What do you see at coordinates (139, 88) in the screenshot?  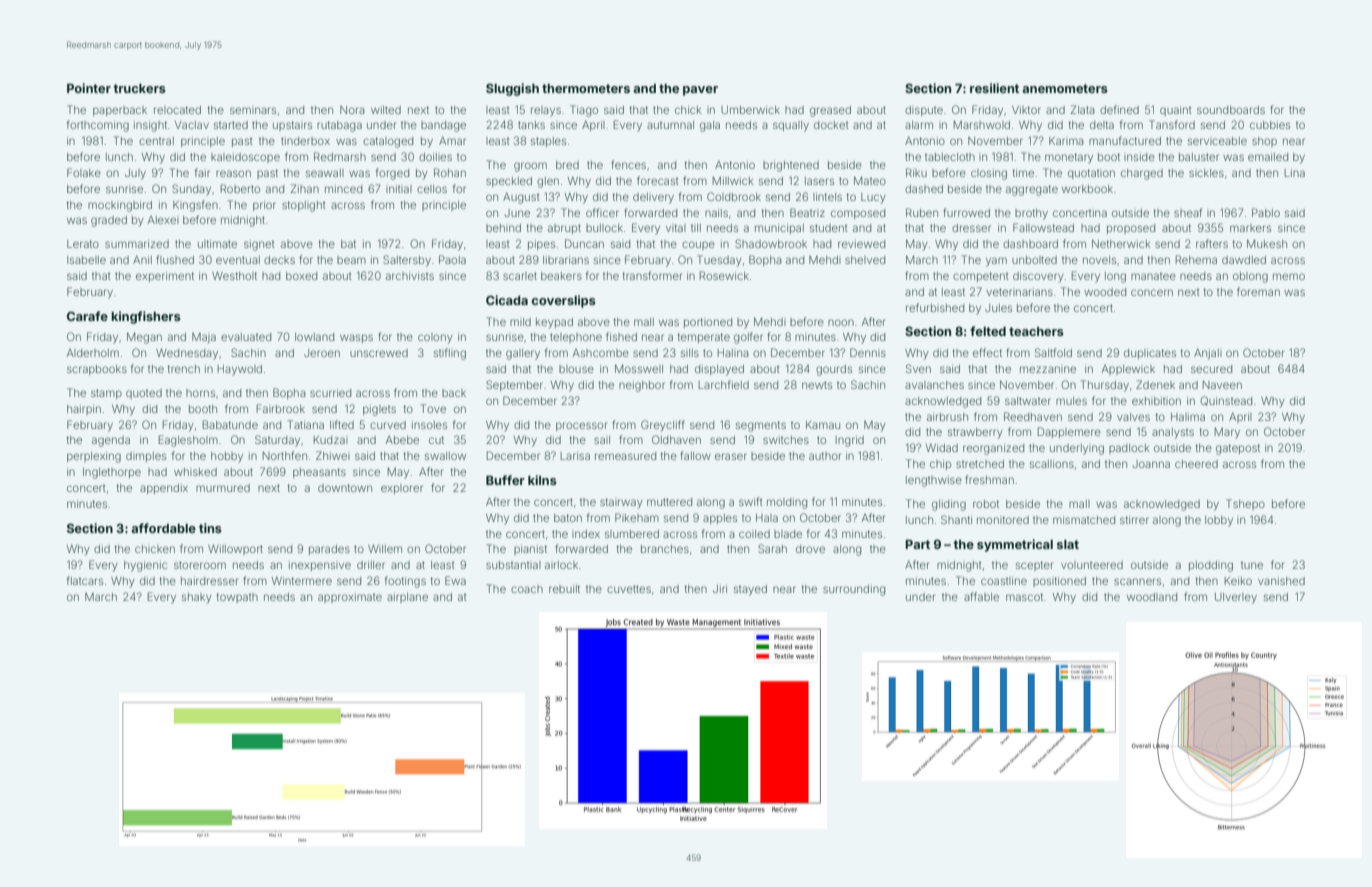 I see `truckers` at bounding box center [139, 88].
